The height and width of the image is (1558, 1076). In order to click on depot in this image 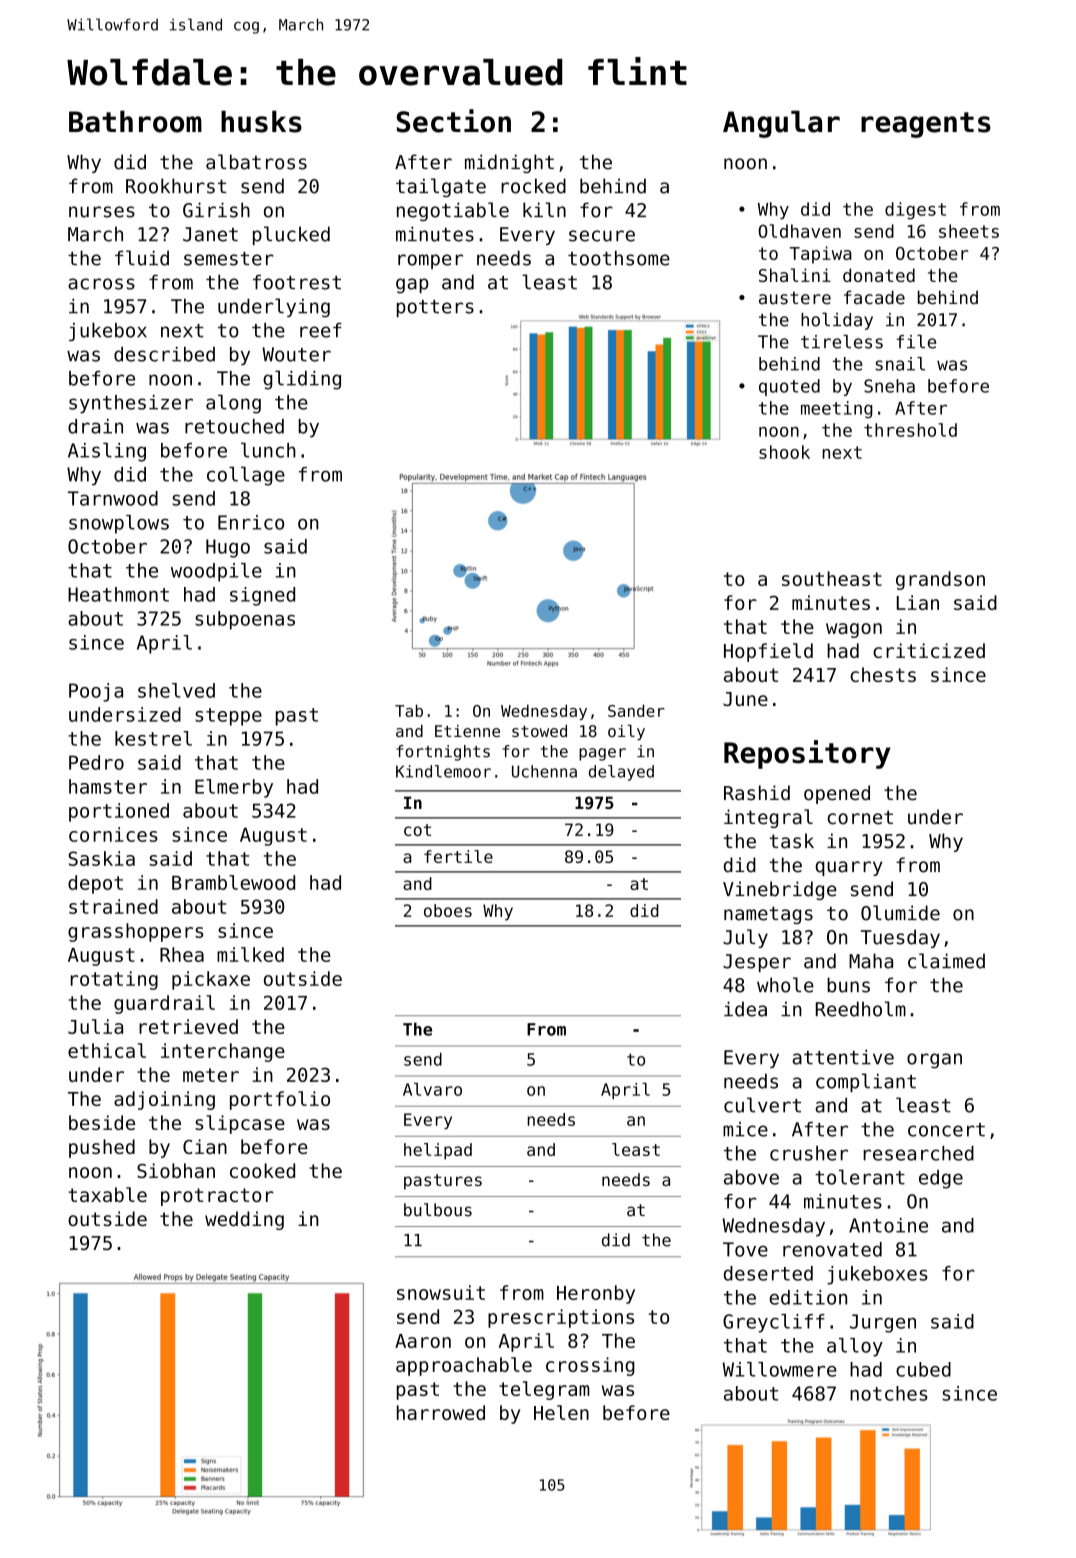, I will do `click(95, 884)`.
